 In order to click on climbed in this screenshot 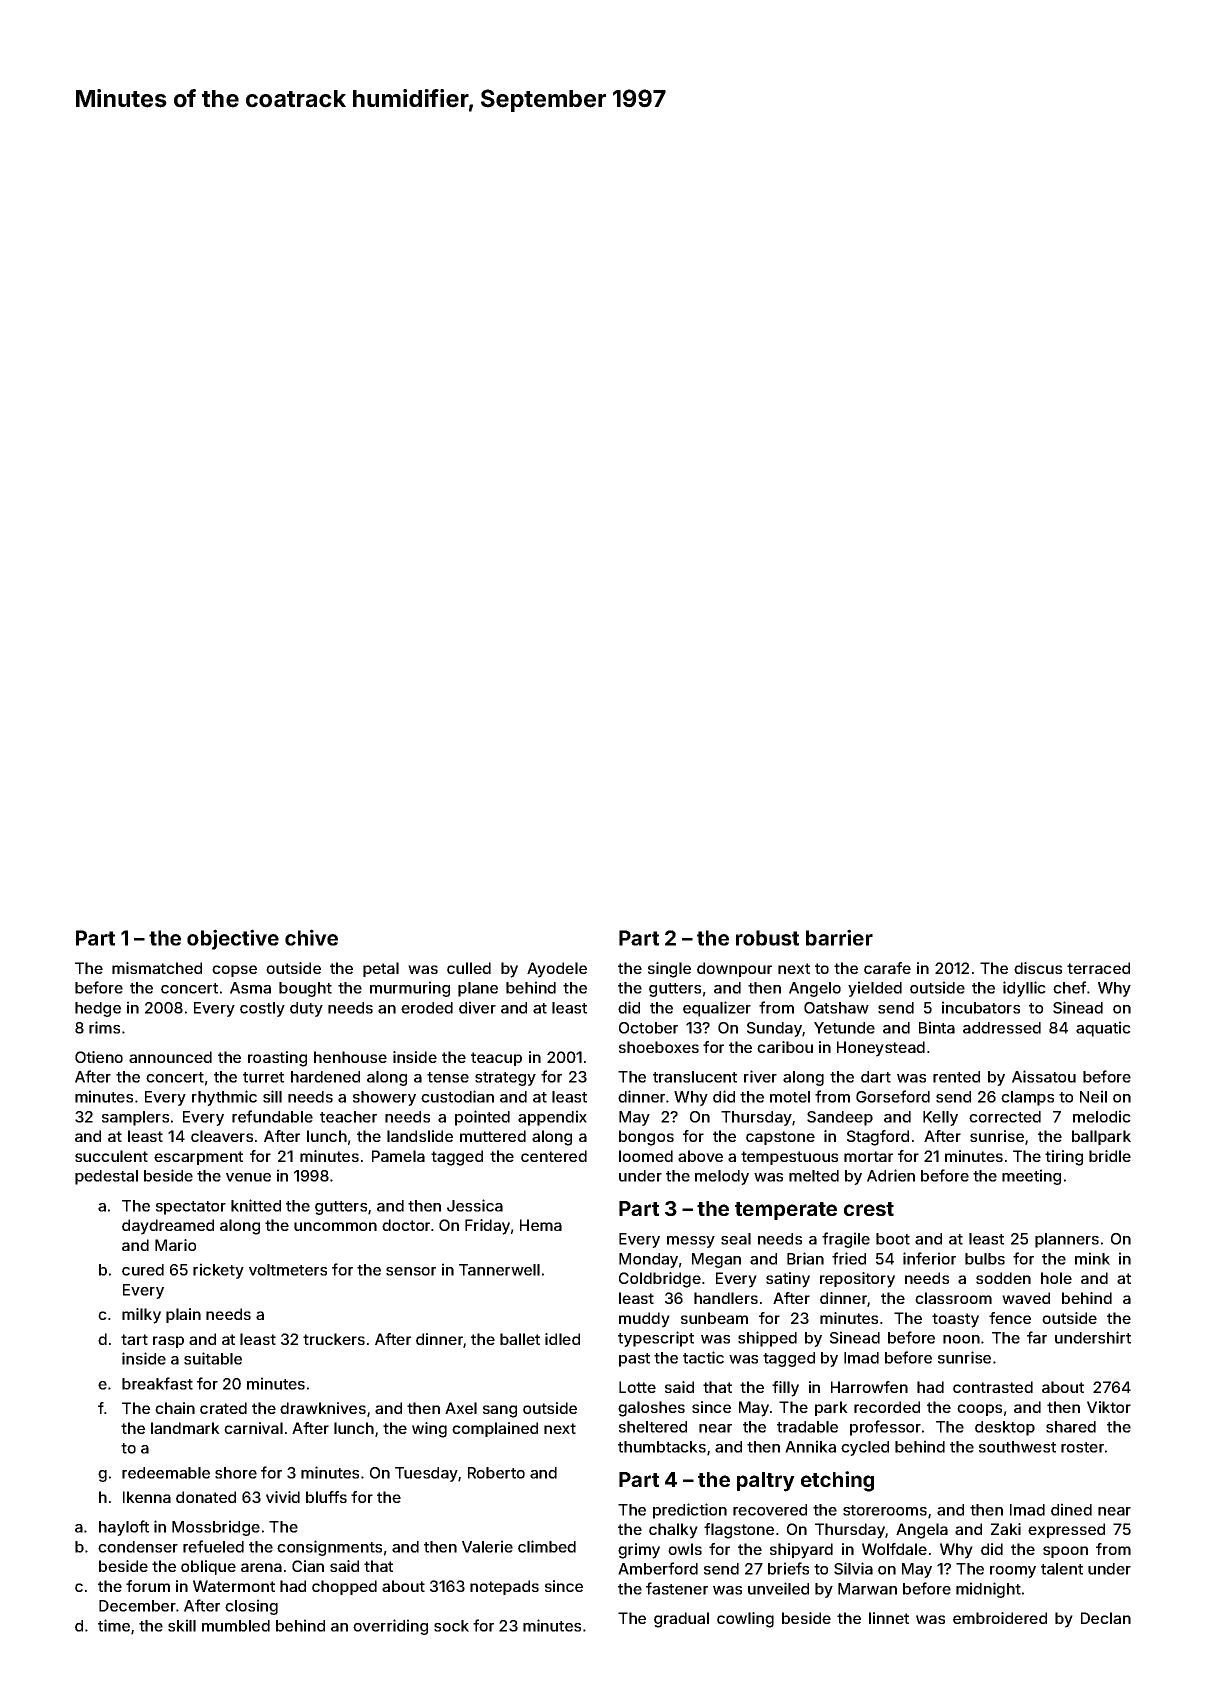, I will do `click(547, 1546)`.
